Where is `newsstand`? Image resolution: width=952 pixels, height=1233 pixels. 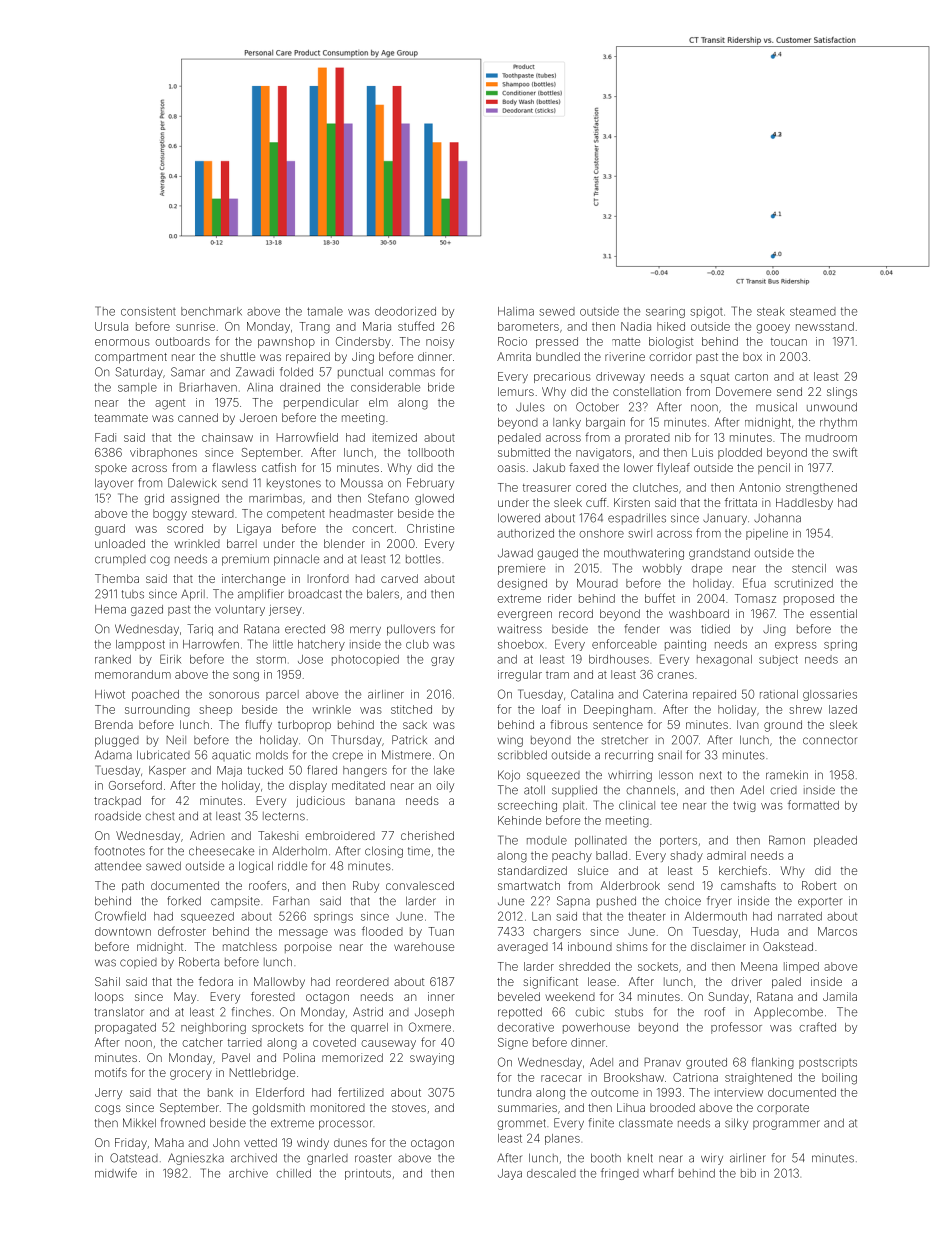 newsstand is located at coordinates (825, 326).
